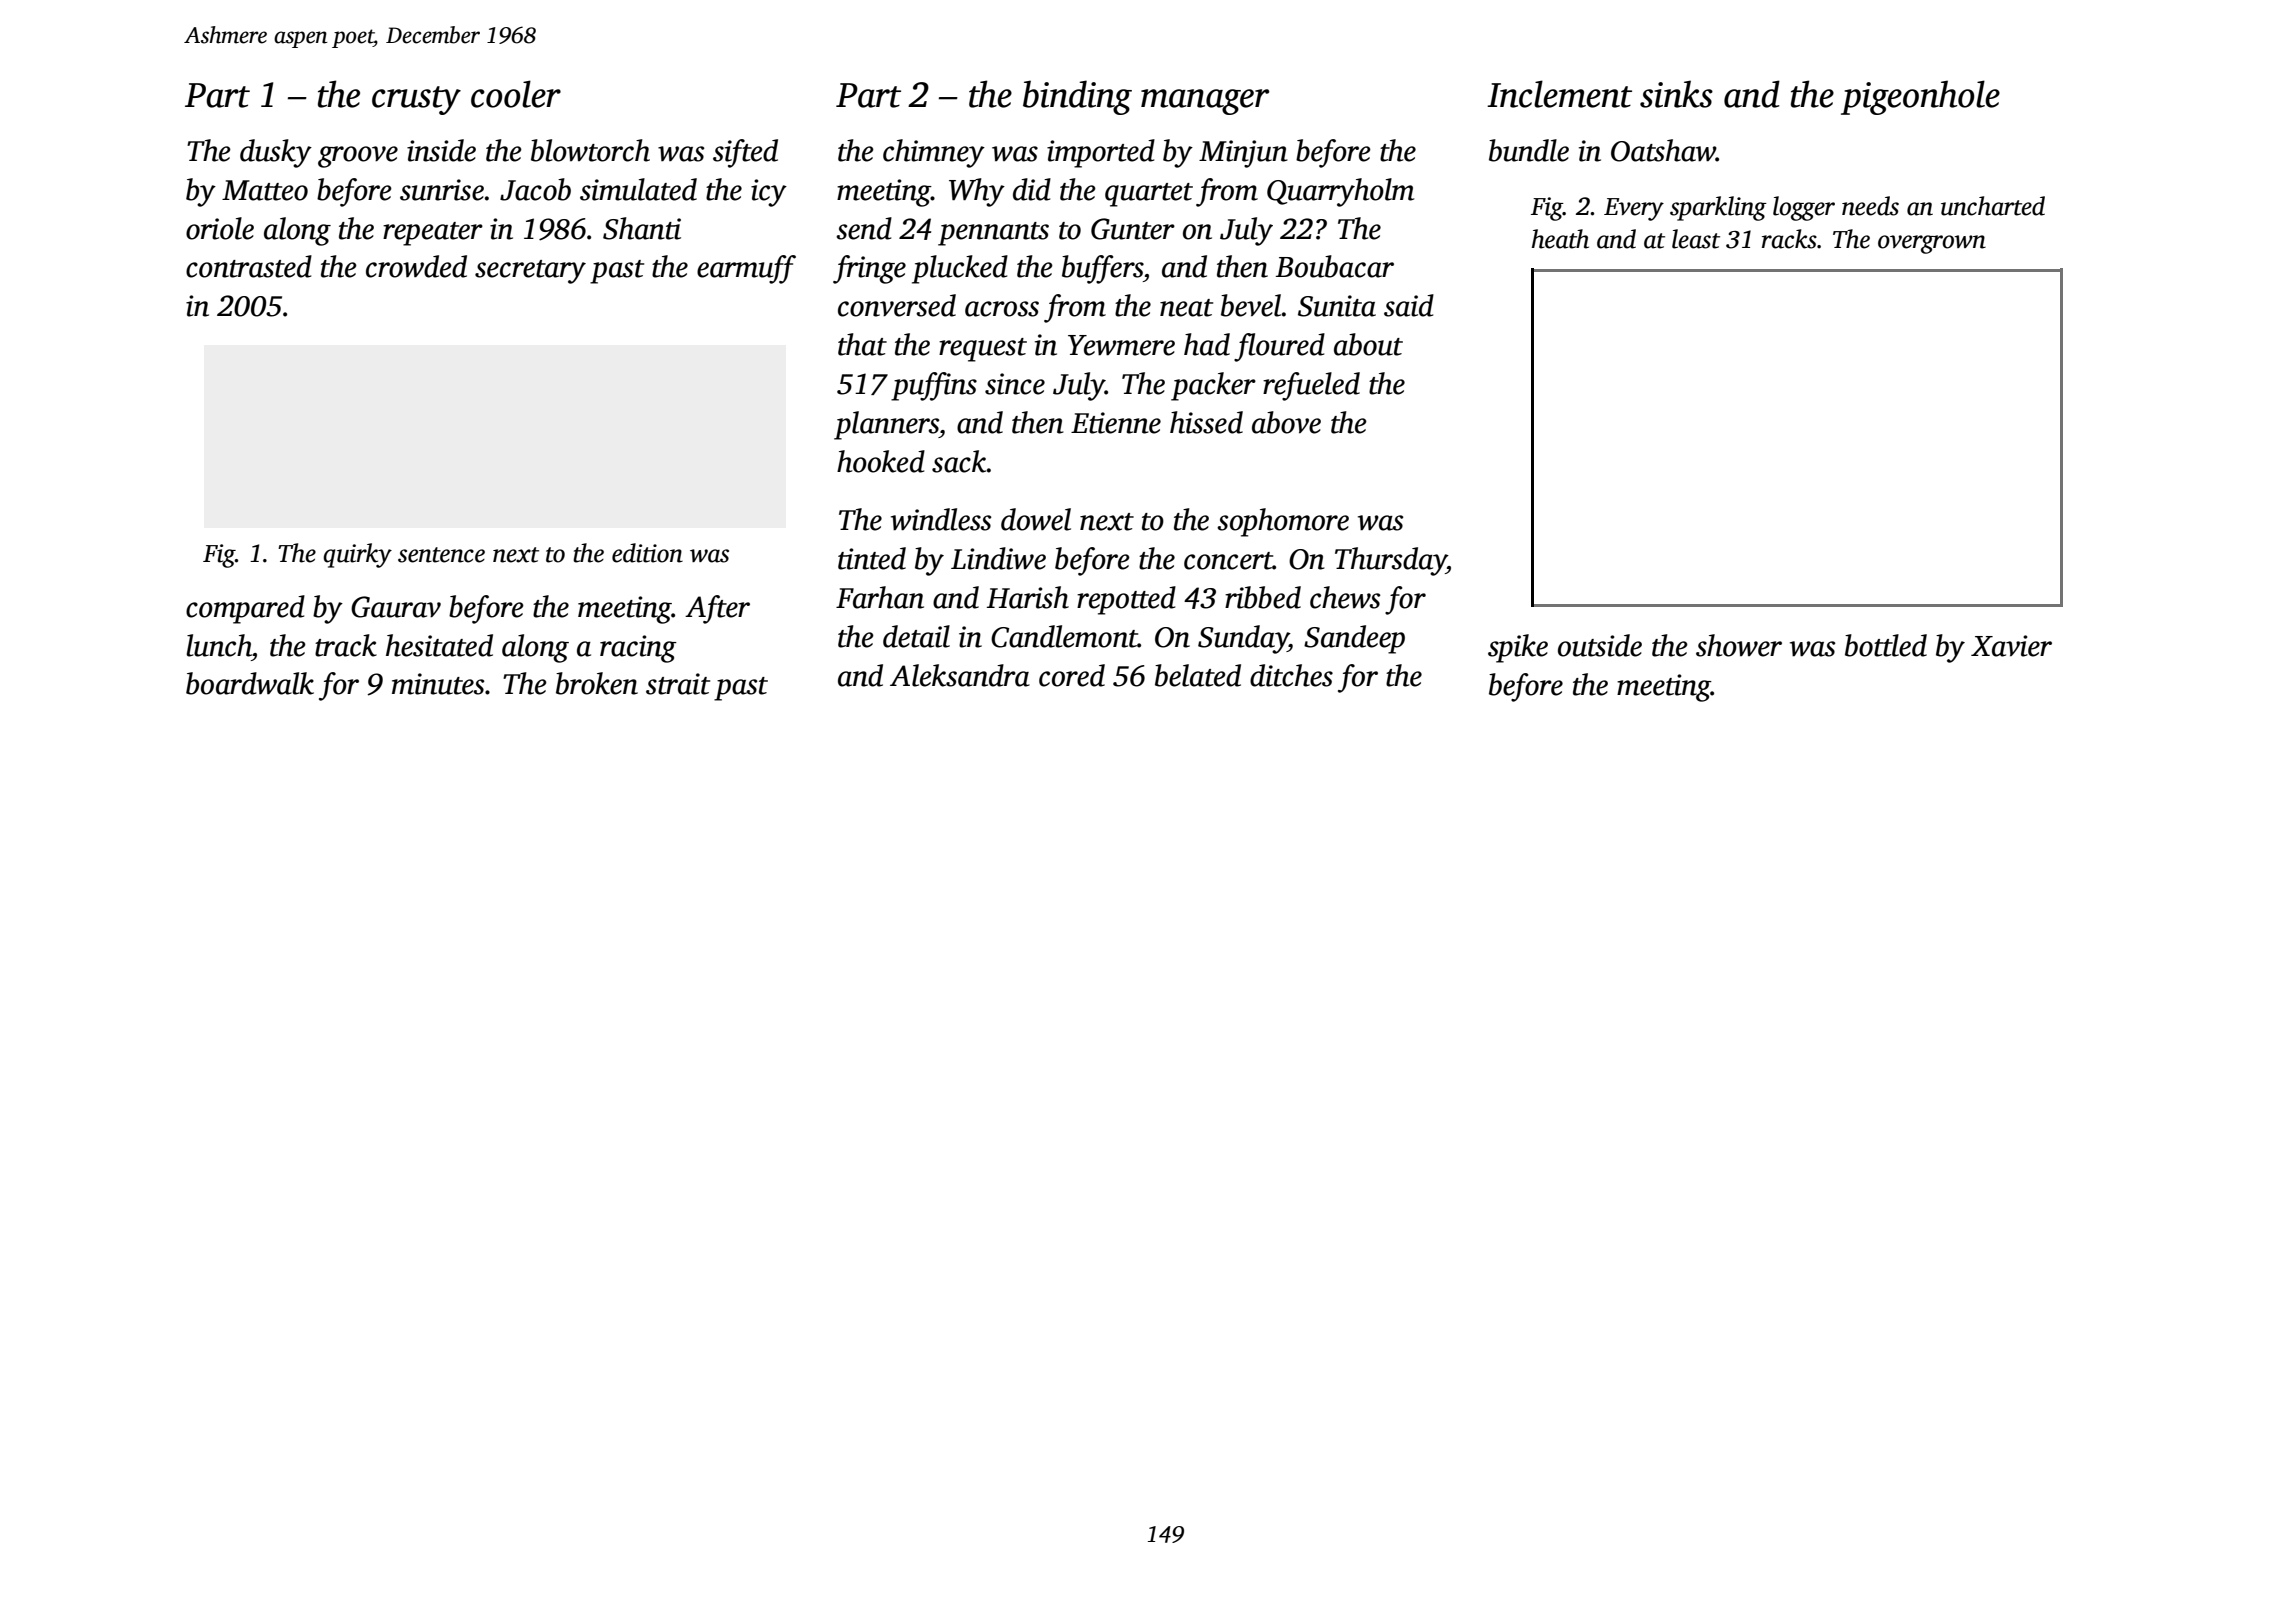 The height and width of the document is (1620, 2292). What do you see at coordinates (219, 645) in the document?
I see `lunch` at bounding box center [219, 645].
